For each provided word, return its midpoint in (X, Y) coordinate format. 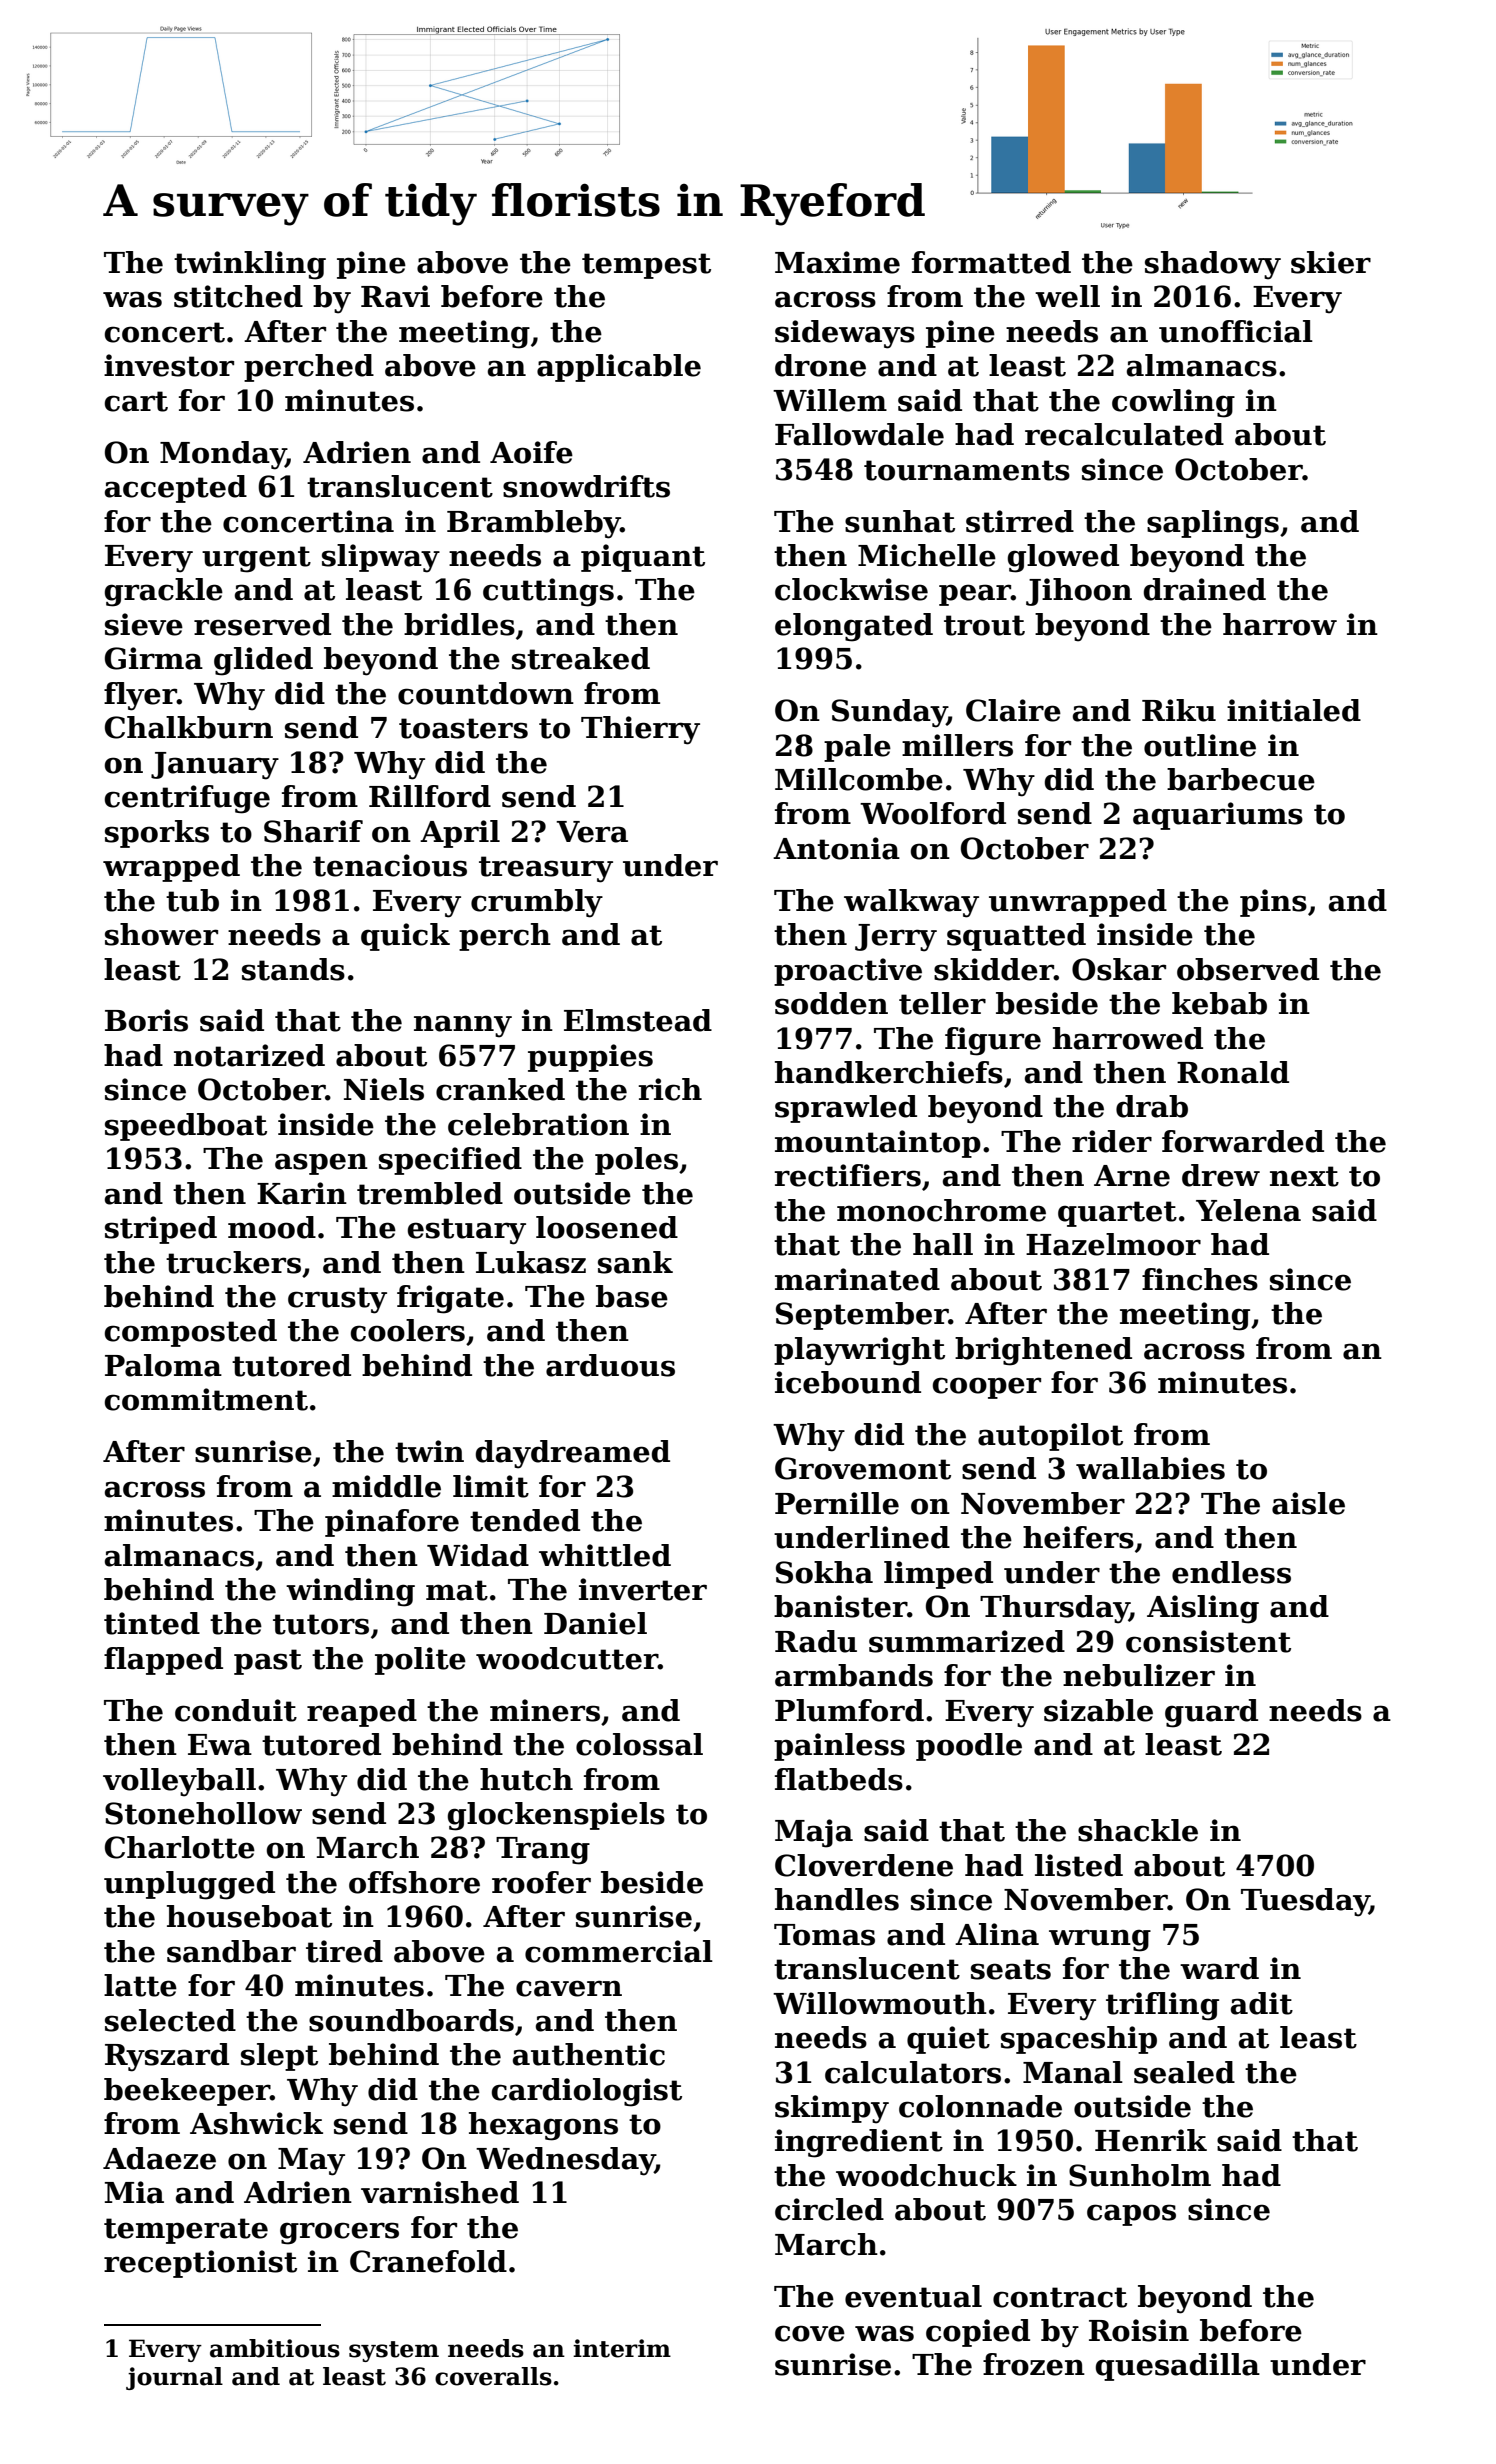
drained (1204, 589)
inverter (643, 1589)
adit (1262, 2003)
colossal (639, 1744)
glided (263, 661)
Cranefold (428, 2261)
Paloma (163, 1365)
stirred (1020, 521)
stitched (238, 296)
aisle (1308, 1503)
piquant (643, 558)
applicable (619, 368)
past (268, 1662)
